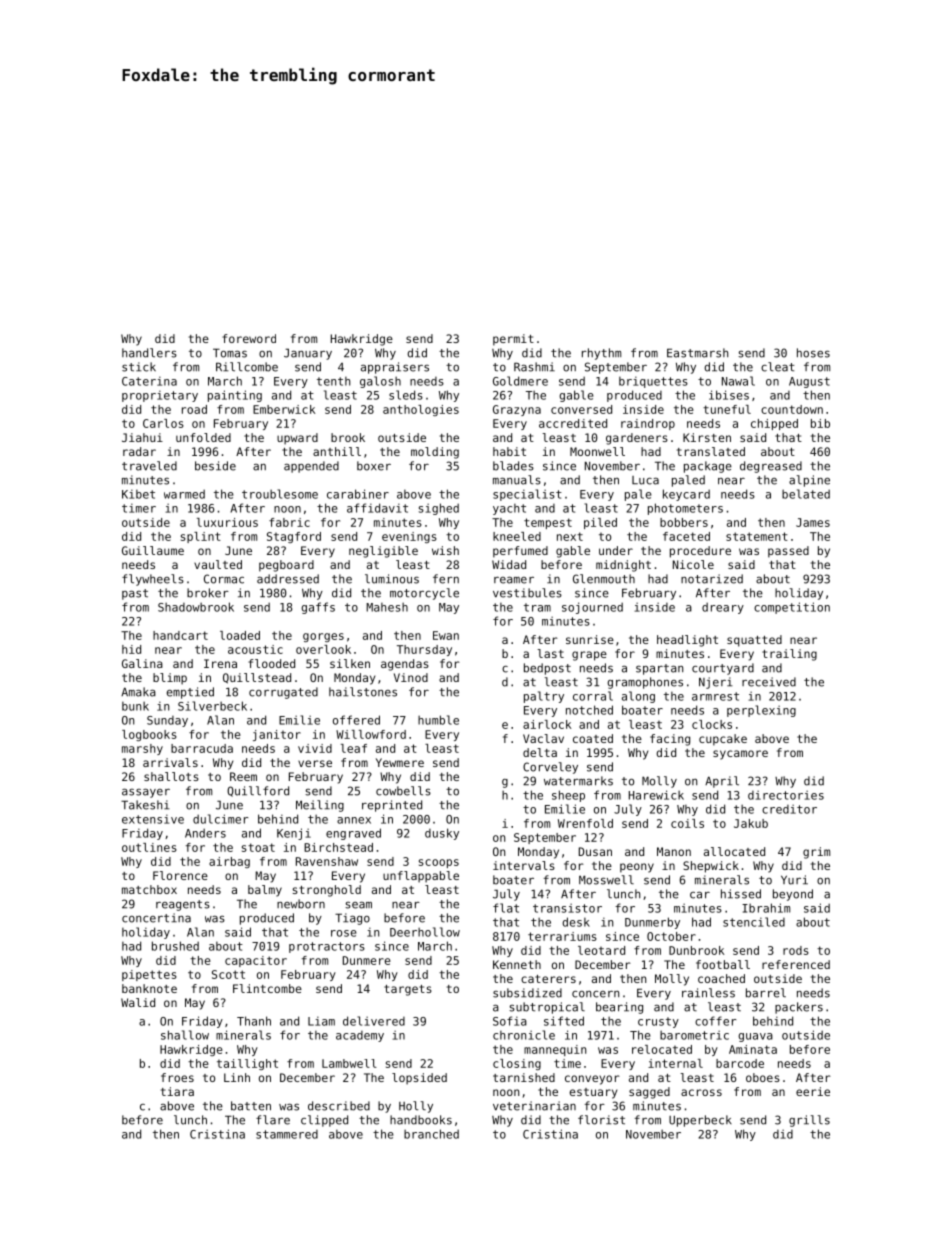 The height and width of the document is (1233, 952). I want to click on accredited, so click(573, 423).
